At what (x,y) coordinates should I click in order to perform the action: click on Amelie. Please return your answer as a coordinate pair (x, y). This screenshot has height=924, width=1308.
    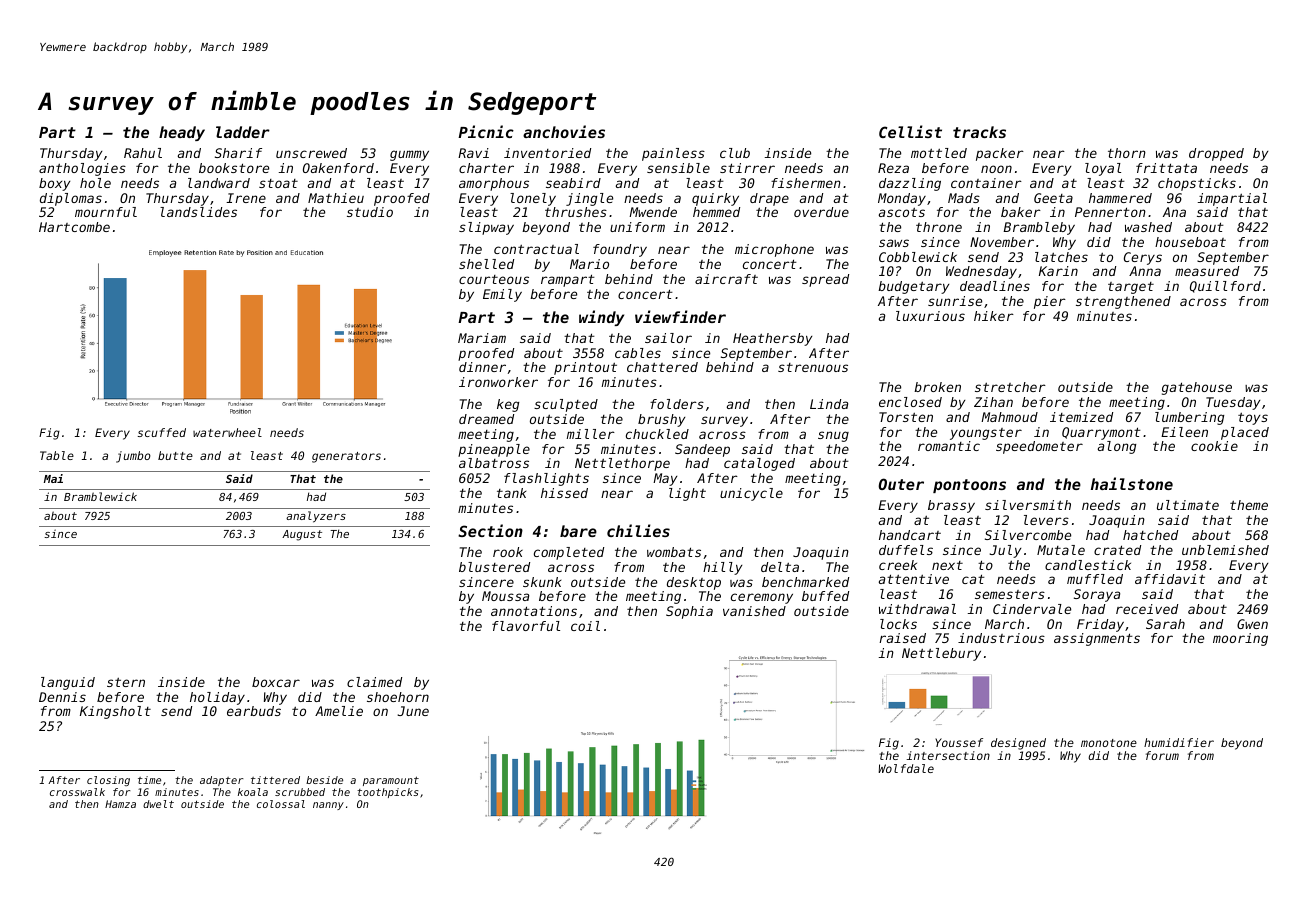
    Looking at the image, I should click on (339, 711).
